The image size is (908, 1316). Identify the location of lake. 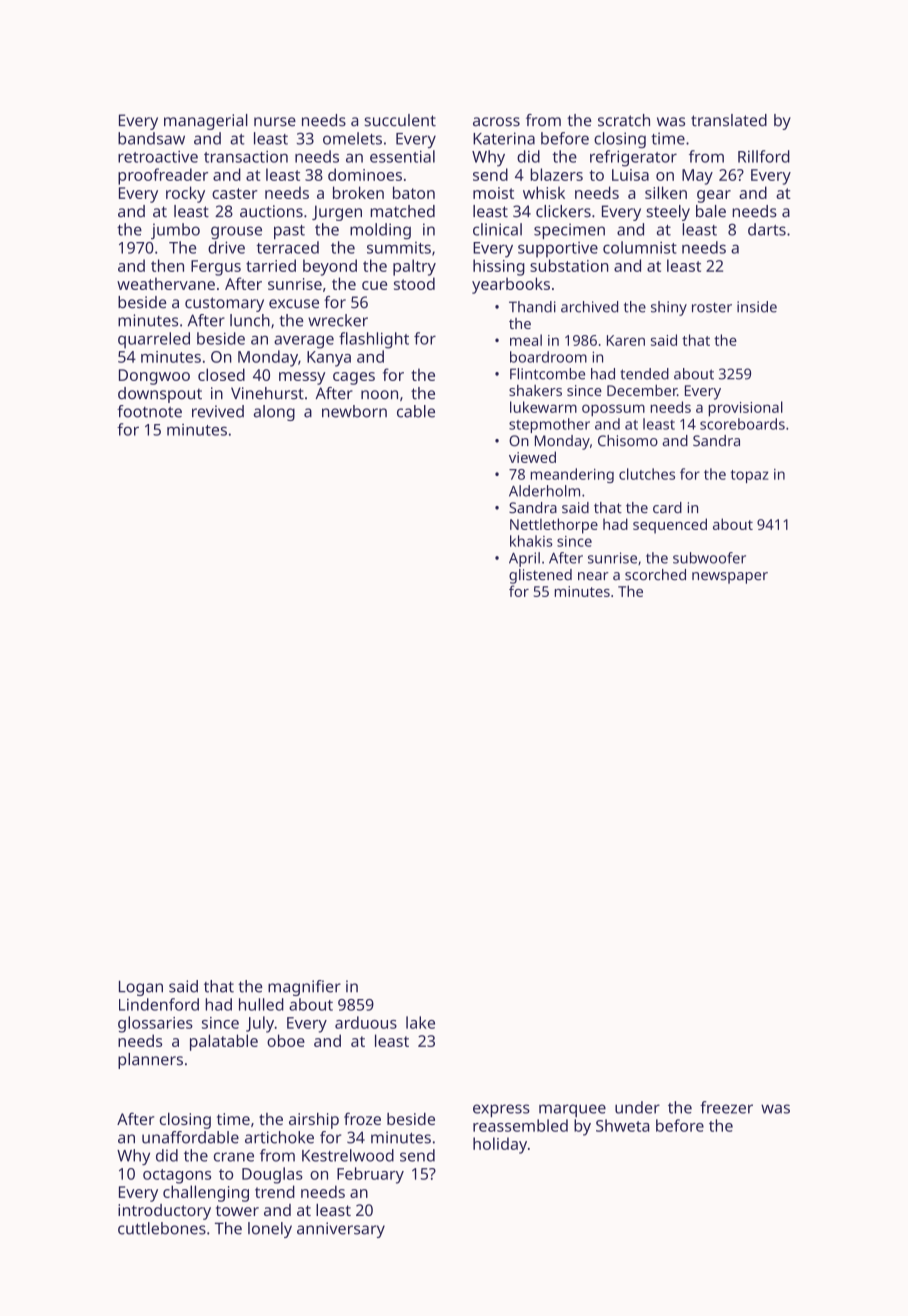
(420, 1022).
